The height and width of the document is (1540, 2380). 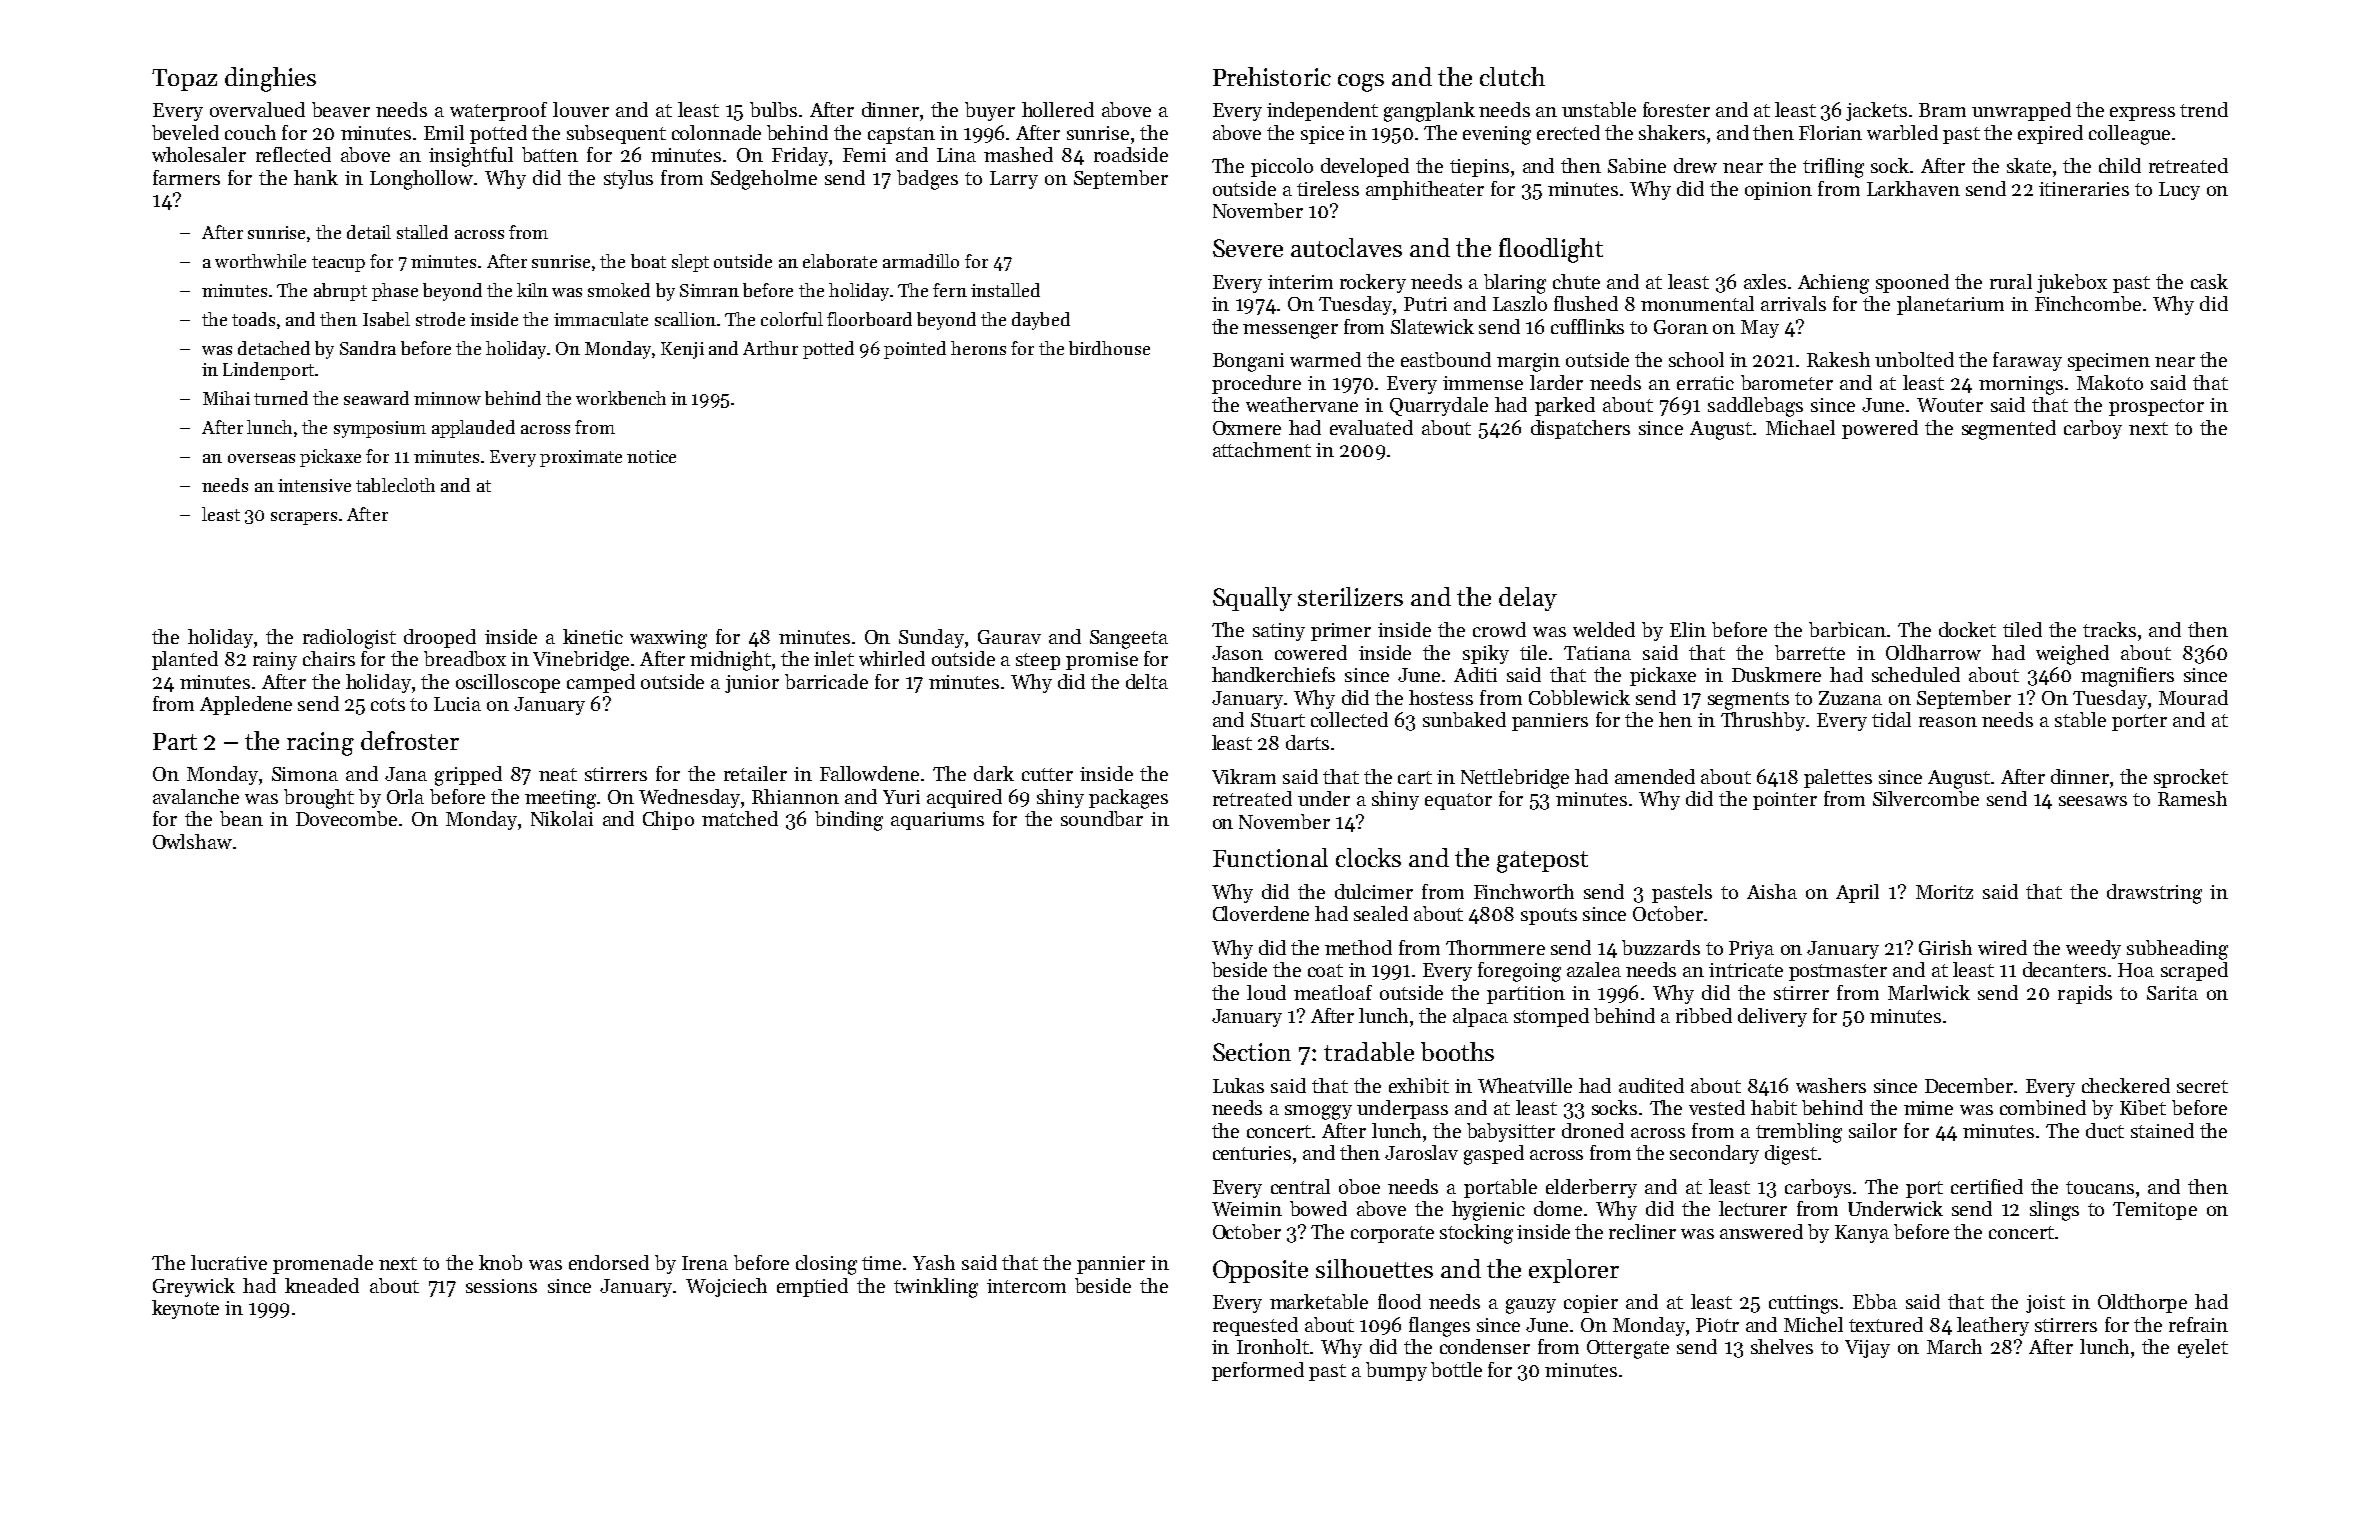 I want to click on Michael, so click(x=1800, y=427).
